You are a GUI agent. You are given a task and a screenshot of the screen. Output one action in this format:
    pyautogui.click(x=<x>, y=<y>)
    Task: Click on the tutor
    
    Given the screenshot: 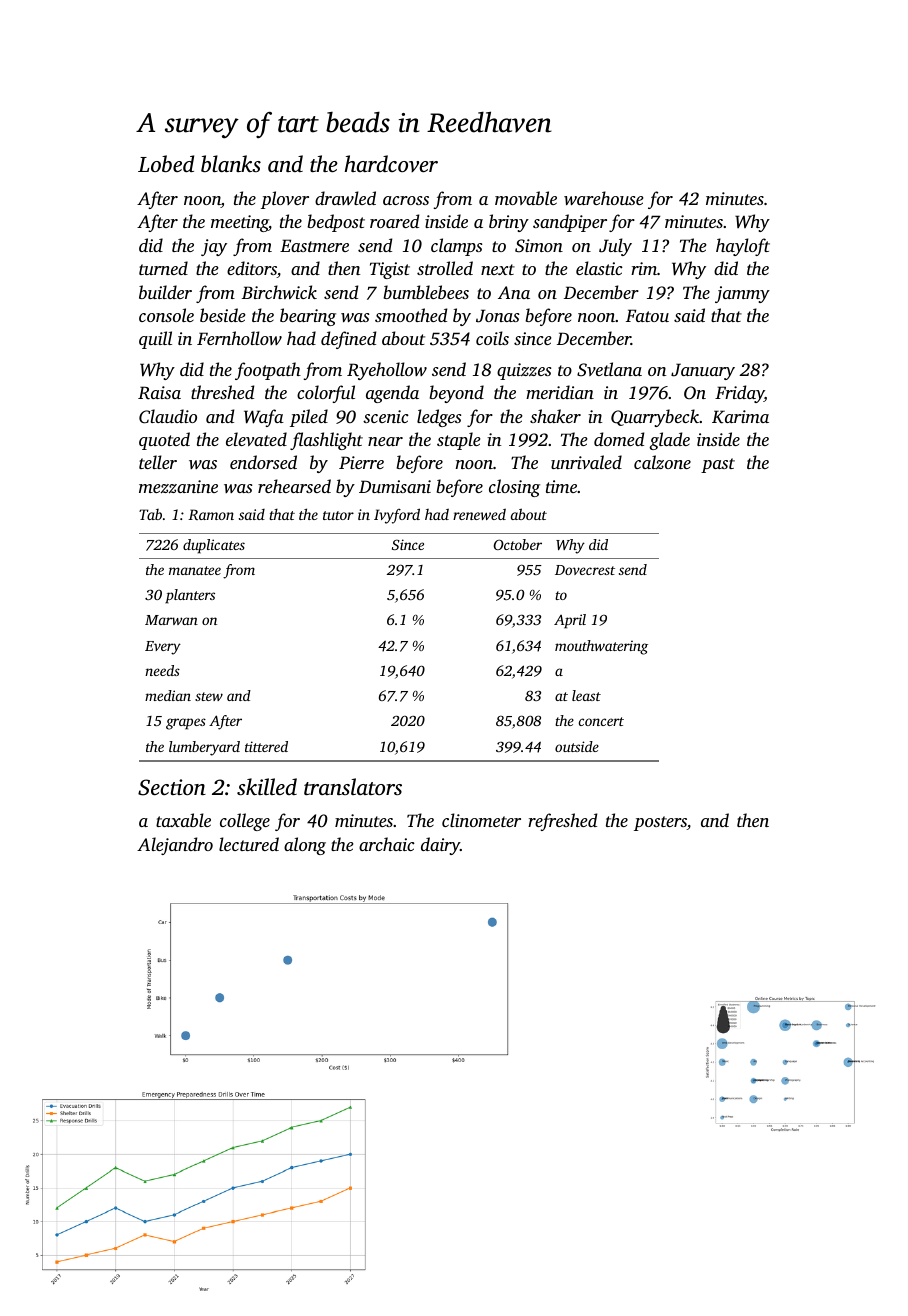 What is the action you would take?
    pyautogui.click(x=338, y=515)
